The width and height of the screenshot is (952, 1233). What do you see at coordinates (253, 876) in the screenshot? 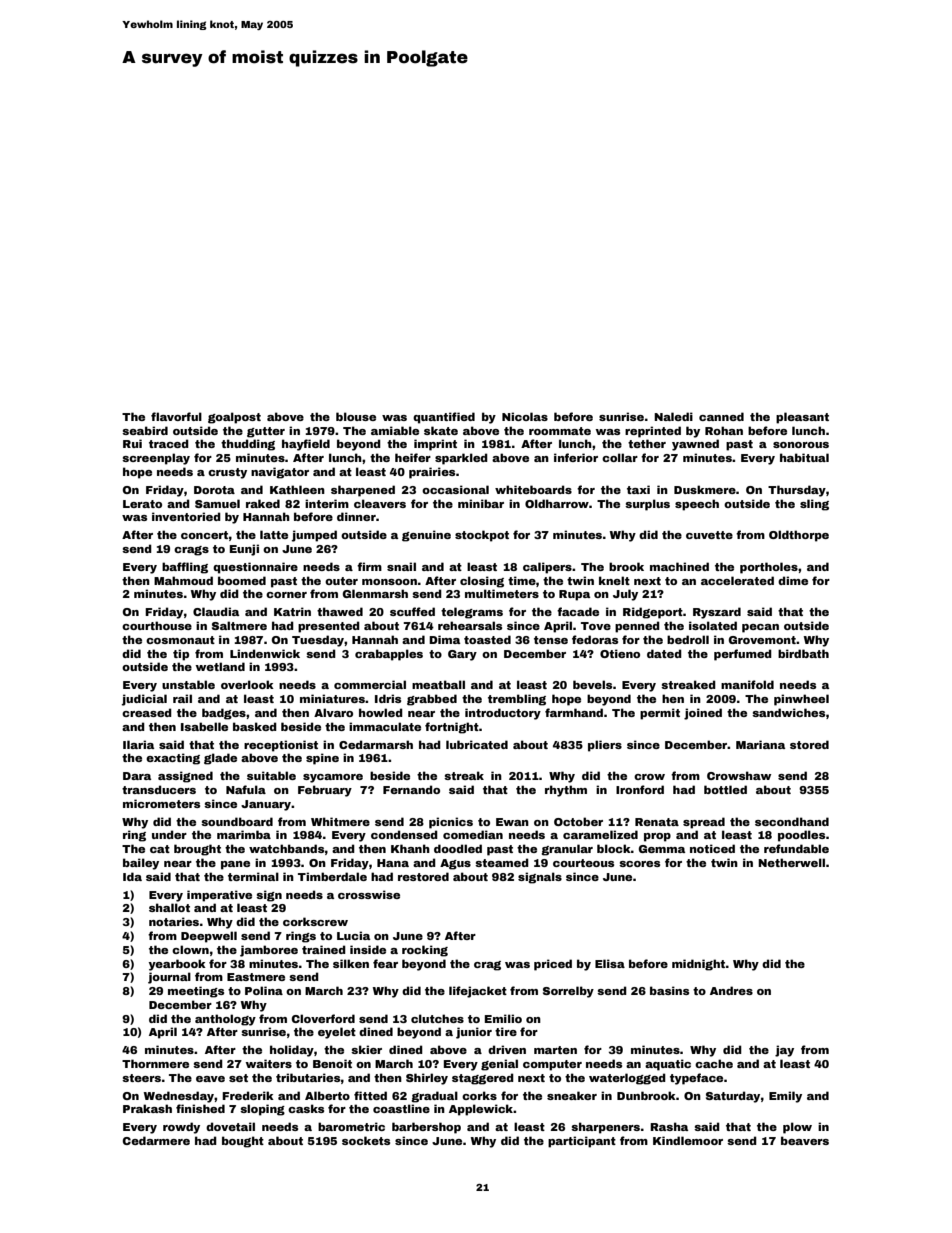
I see `terminal` at bounding box center [253, 876].
